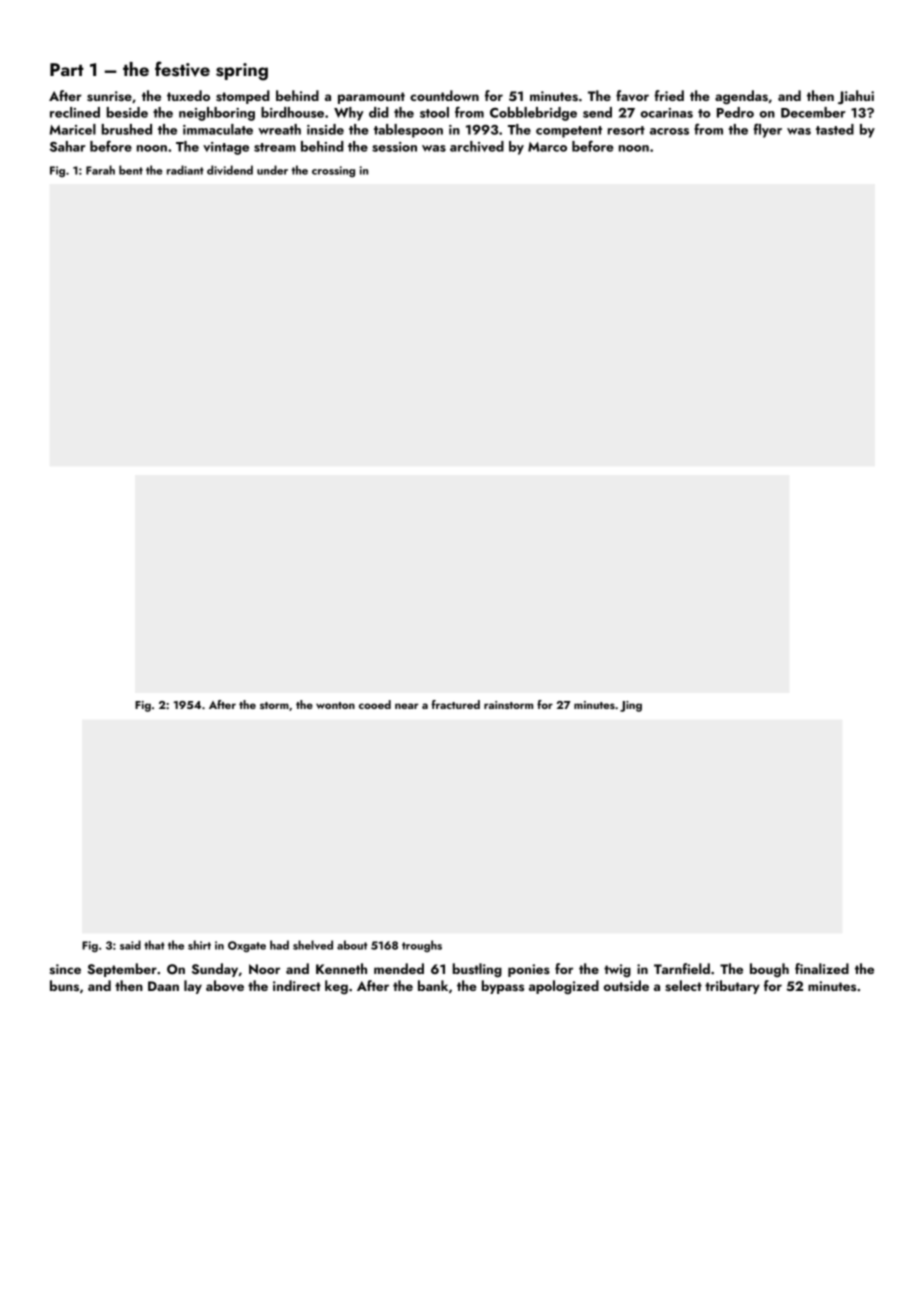  What do you see at coordinates (856, 97) in the screenshot?
I see `Jiahui` at bounding box center [856, 97].
